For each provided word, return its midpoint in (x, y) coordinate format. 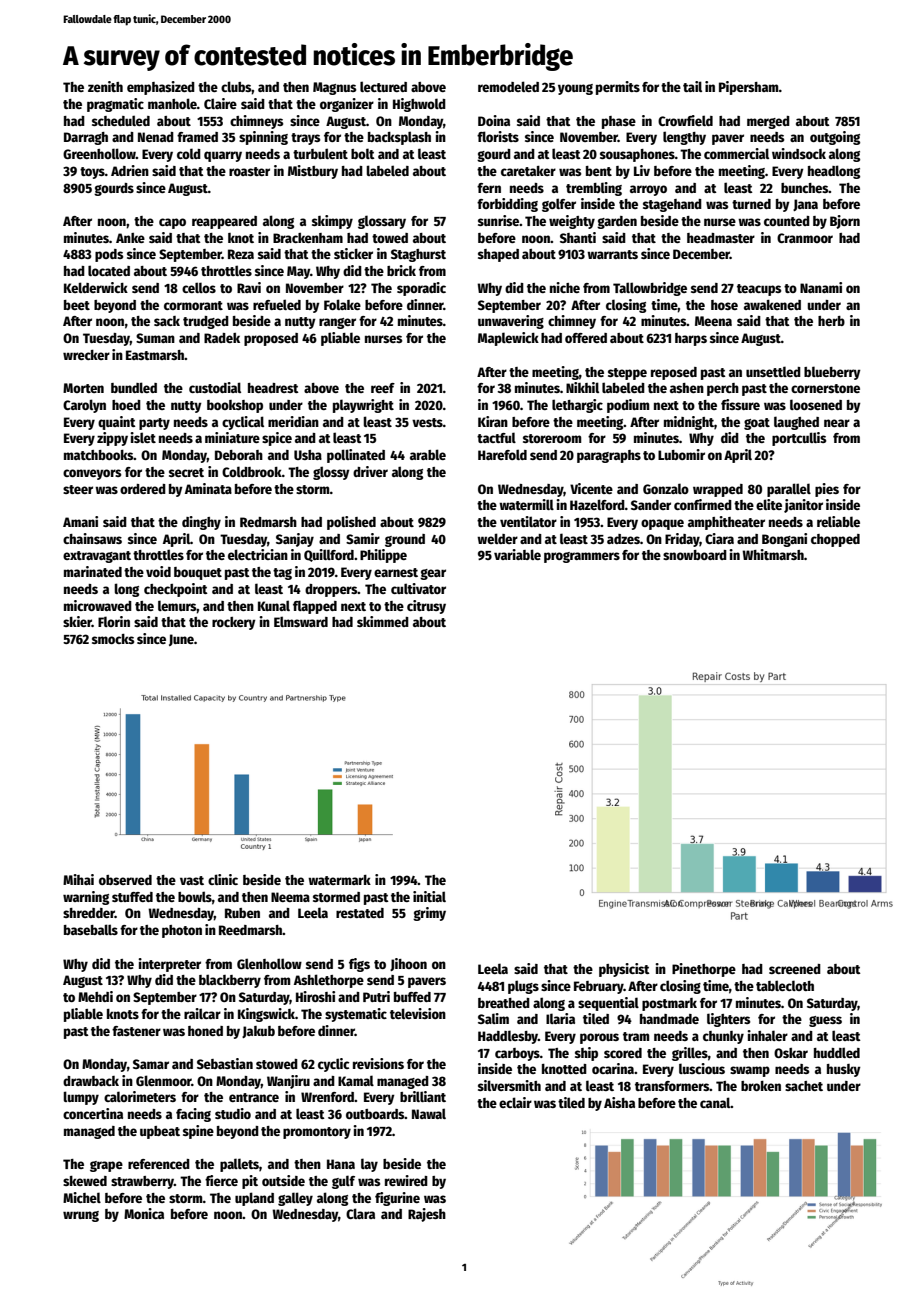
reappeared (224, 222)
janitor (803, 506)
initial (429, 896)
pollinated (356, 456)
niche (565, 287)
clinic (223, 879)
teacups (759, 290)
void (158, 571)
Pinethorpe (704, 970)
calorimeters (140, 1096)
